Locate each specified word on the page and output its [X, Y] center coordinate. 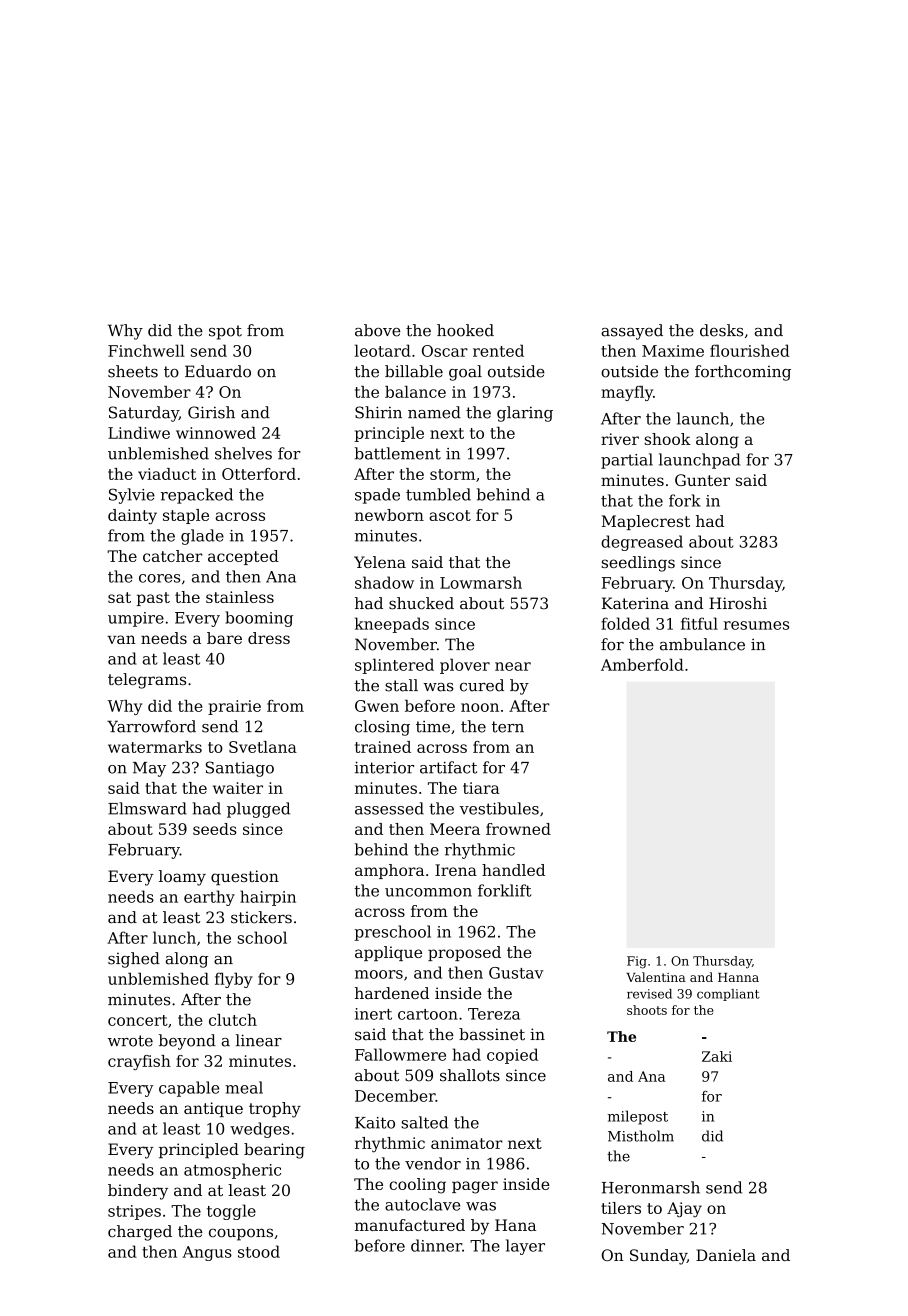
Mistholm [641, 1136]
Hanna [738, 977]
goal [465, 373]
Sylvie [132, 496]
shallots [470, 1075]
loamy [182, 878]
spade [377, 496]
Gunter [702, 480]
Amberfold [642, 664]
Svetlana [263, 747]
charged [140, 1233]
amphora [389, 871]
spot [225, 332]
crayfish [139, 1062]
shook [668, 439]
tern [508, 727]
